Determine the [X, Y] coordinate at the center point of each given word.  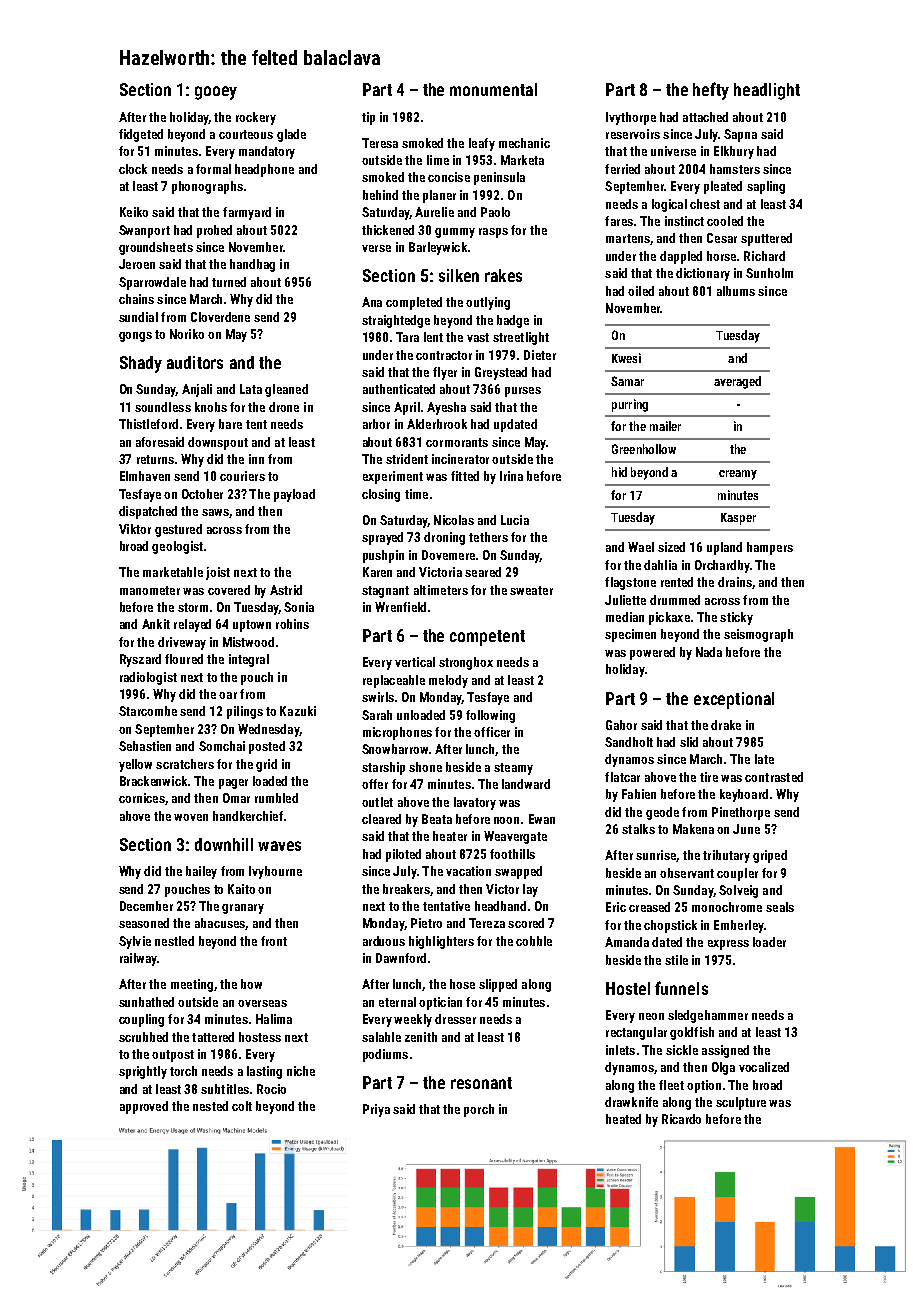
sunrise [656, 855]
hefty [711, 91]
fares [619, 221]
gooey [216, 93]
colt [242, 1106]
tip [368, 118]
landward [526, 784]
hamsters [735, 169]
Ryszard [140, 660]
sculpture [741, 1103]
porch [479, 1110]
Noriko [187, 334]
